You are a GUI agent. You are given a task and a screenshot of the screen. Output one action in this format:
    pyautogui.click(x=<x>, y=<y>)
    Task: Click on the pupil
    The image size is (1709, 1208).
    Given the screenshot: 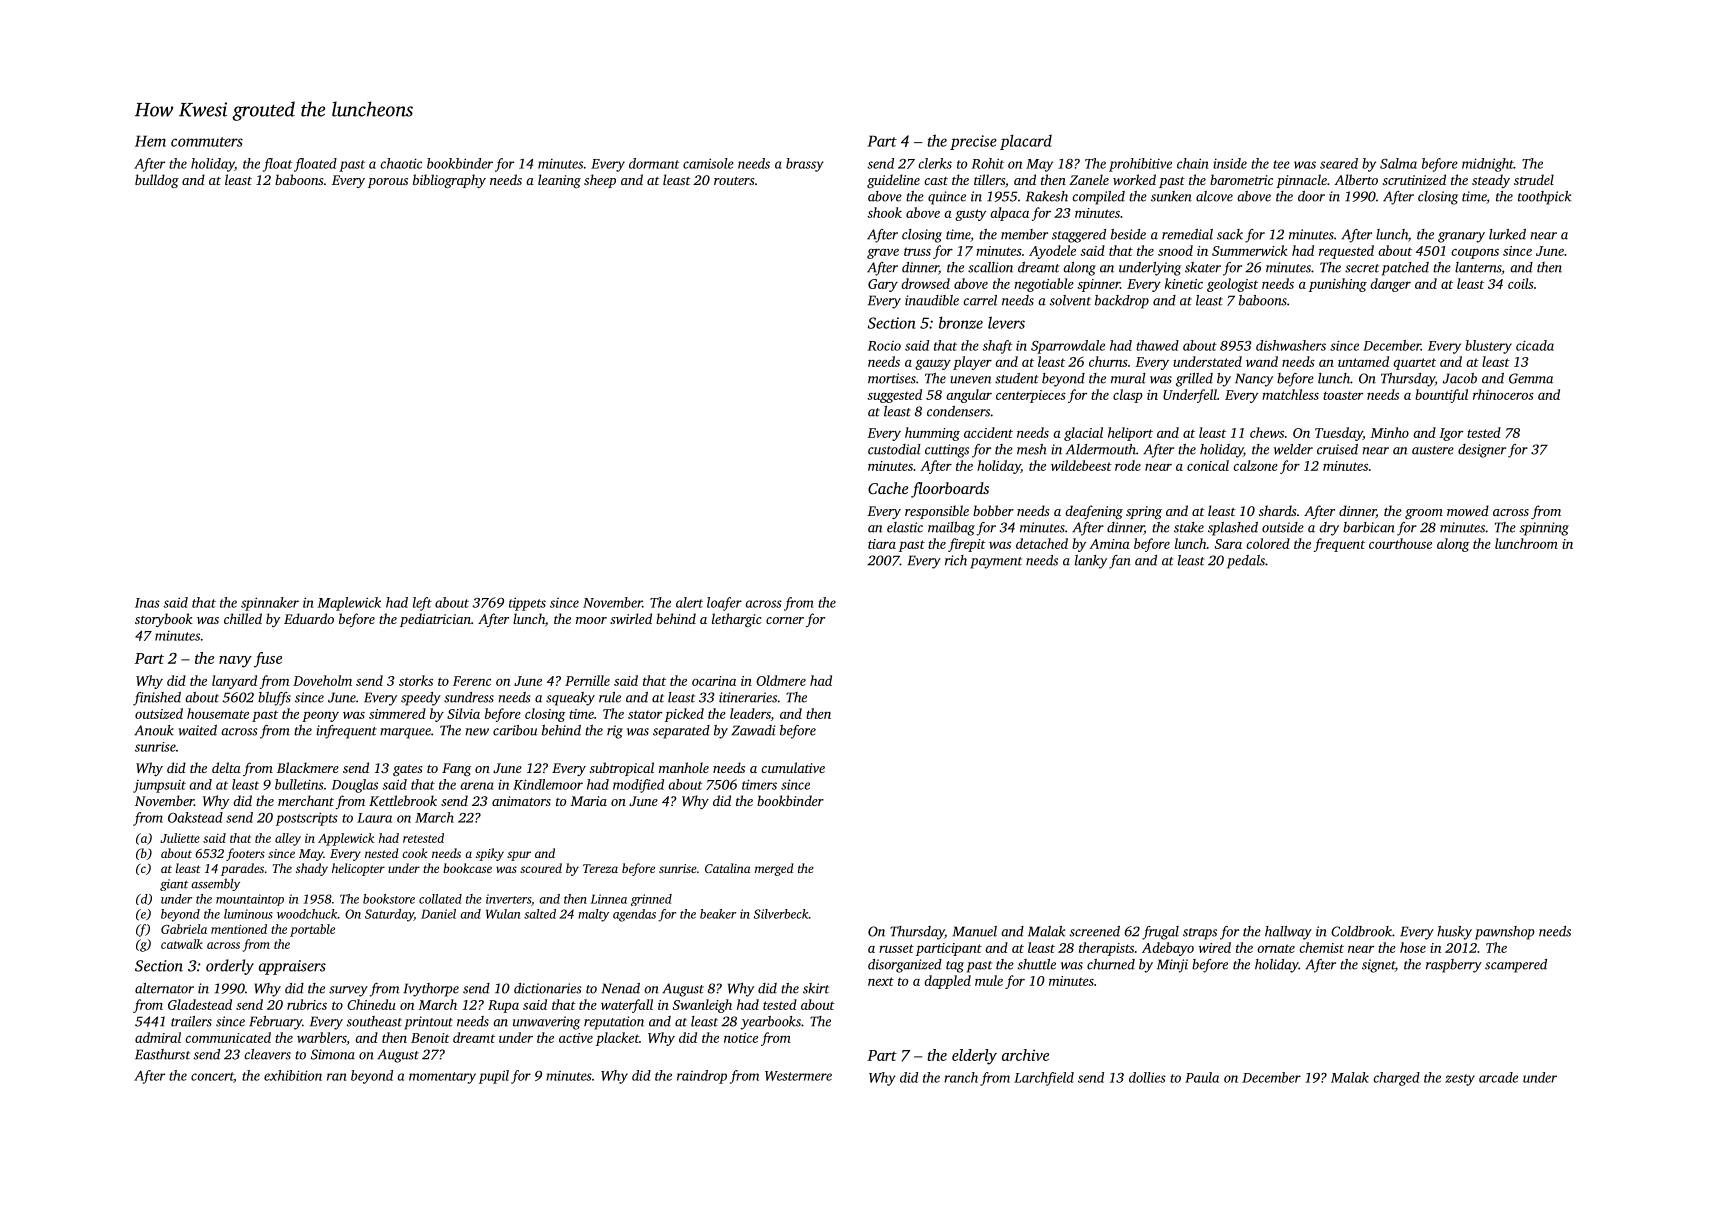 What is the action you would take?
    pyautogui.click(x=494, y=1077)
